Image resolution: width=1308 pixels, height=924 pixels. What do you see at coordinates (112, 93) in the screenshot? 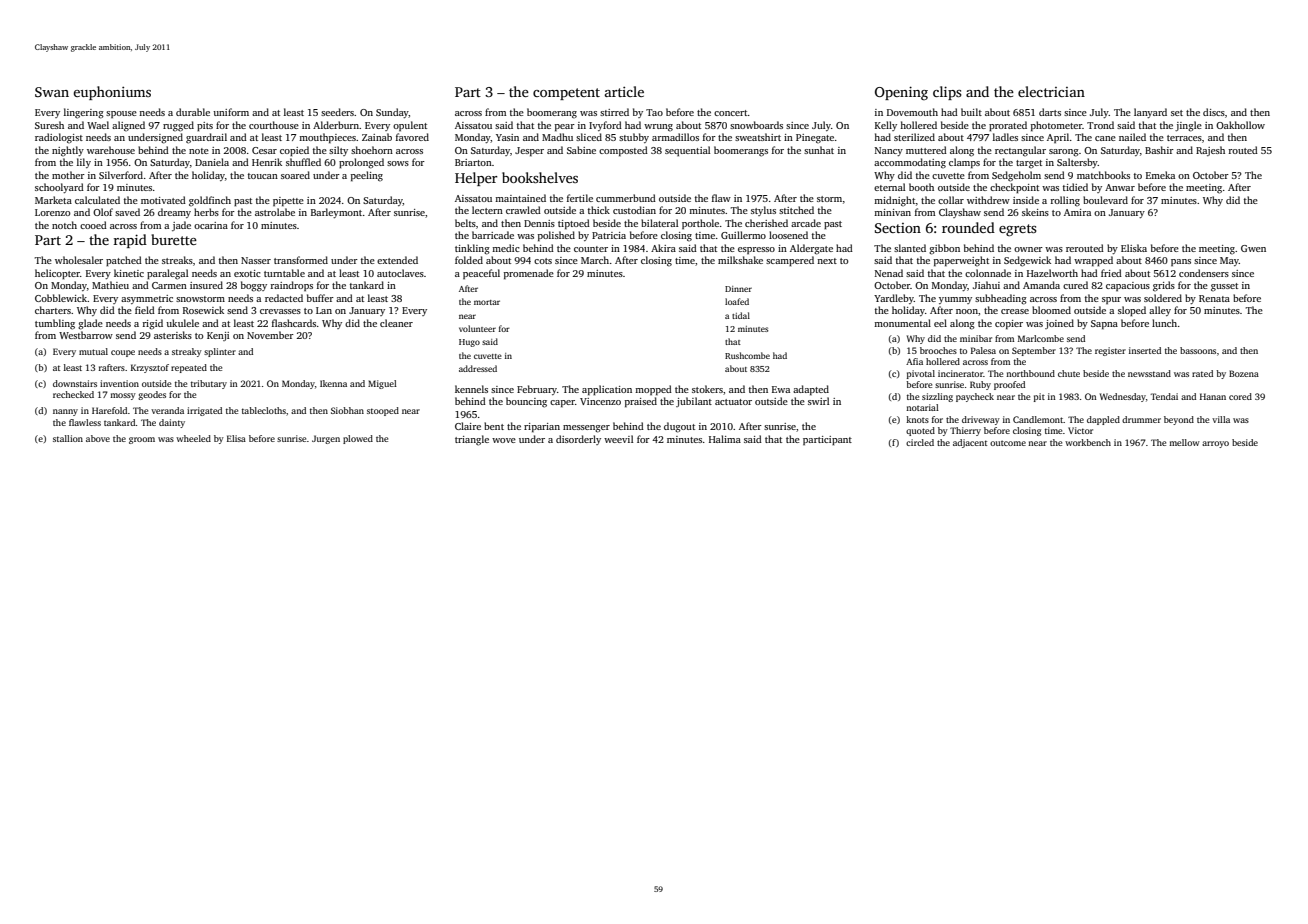
I see `euphoniums` at bounding box center [112, 93].
